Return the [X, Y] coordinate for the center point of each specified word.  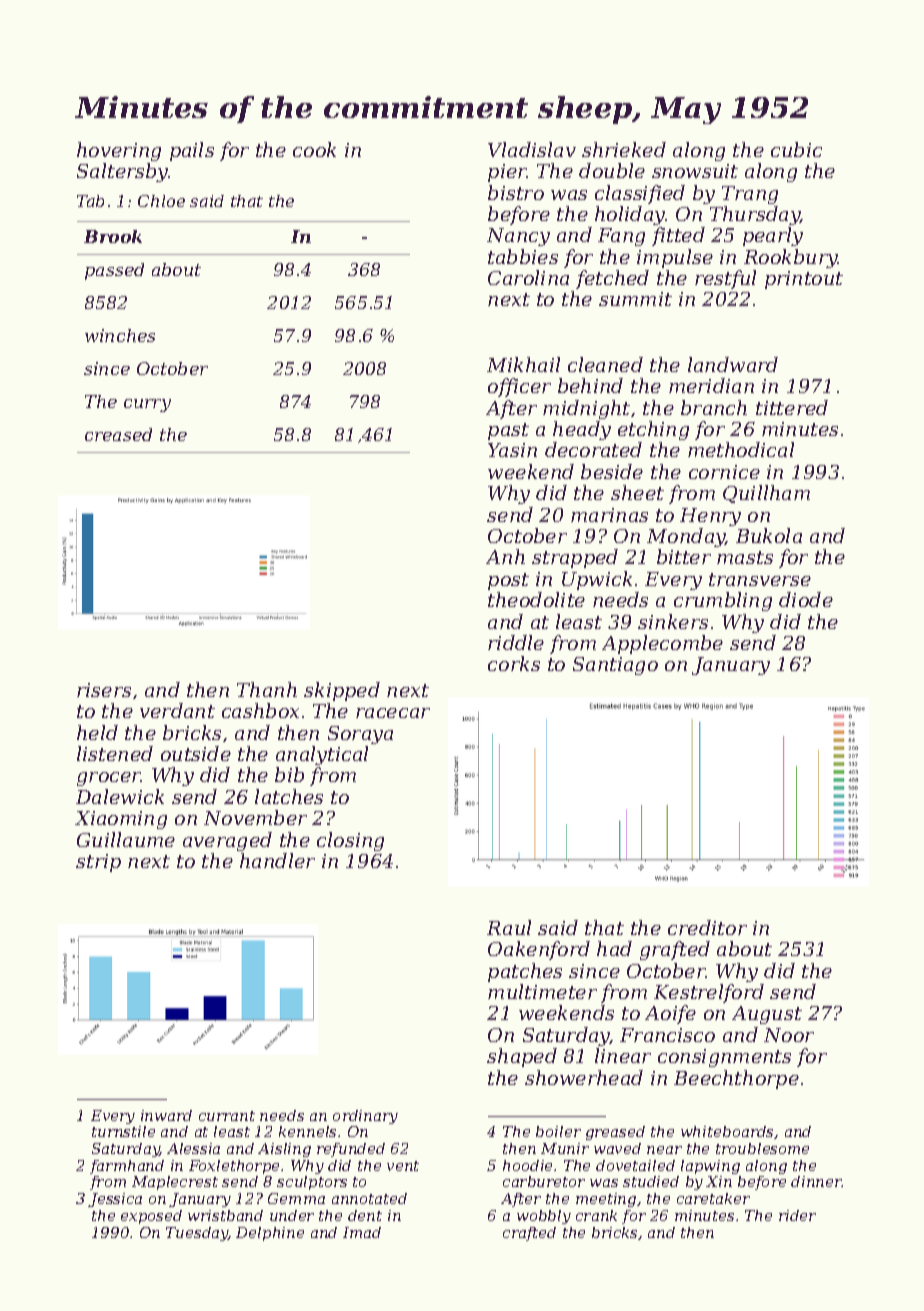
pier [507, 173]
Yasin [512, 450]
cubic [796, 149]
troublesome [762, 1148]
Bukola [769, 535]
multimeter [542, 991]
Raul [509, 927]
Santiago [615, 666]
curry [147, 405]
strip [98, 863]
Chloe [161, 201]
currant [227, 1116]
